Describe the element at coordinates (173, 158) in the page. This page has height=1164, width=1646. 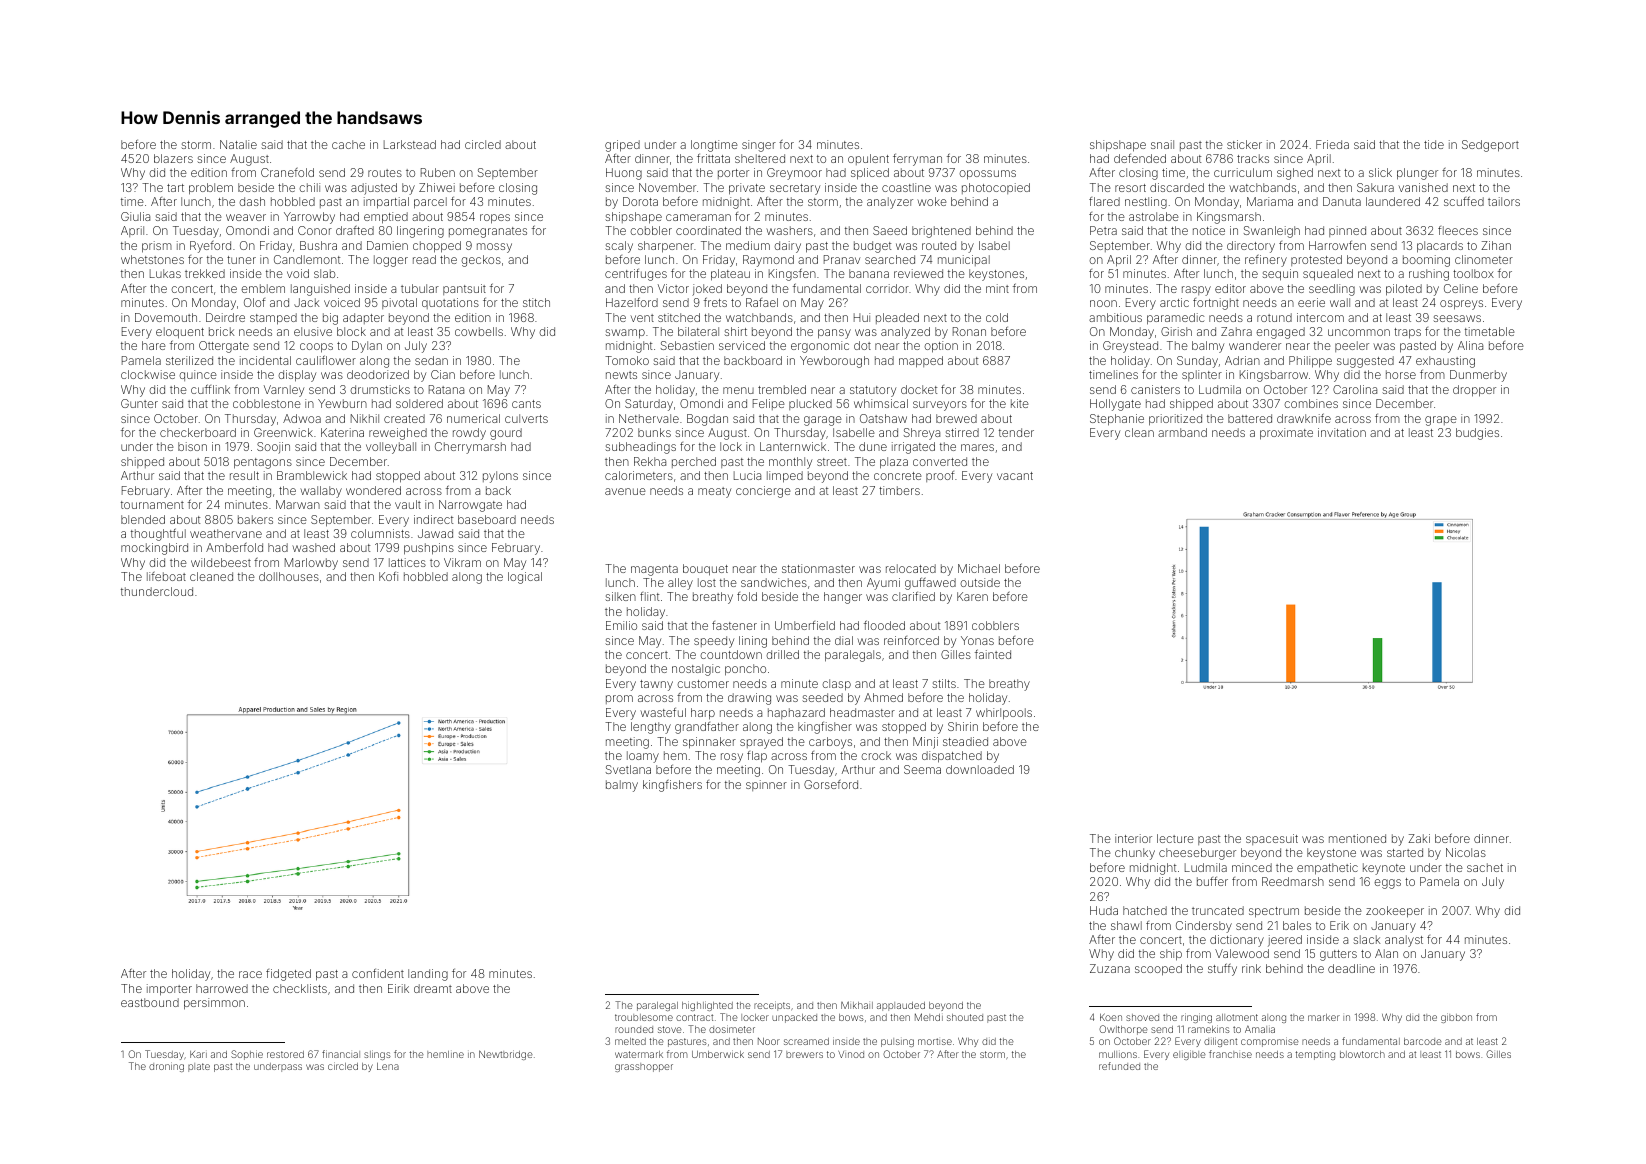
I see `blazers` at that location.
